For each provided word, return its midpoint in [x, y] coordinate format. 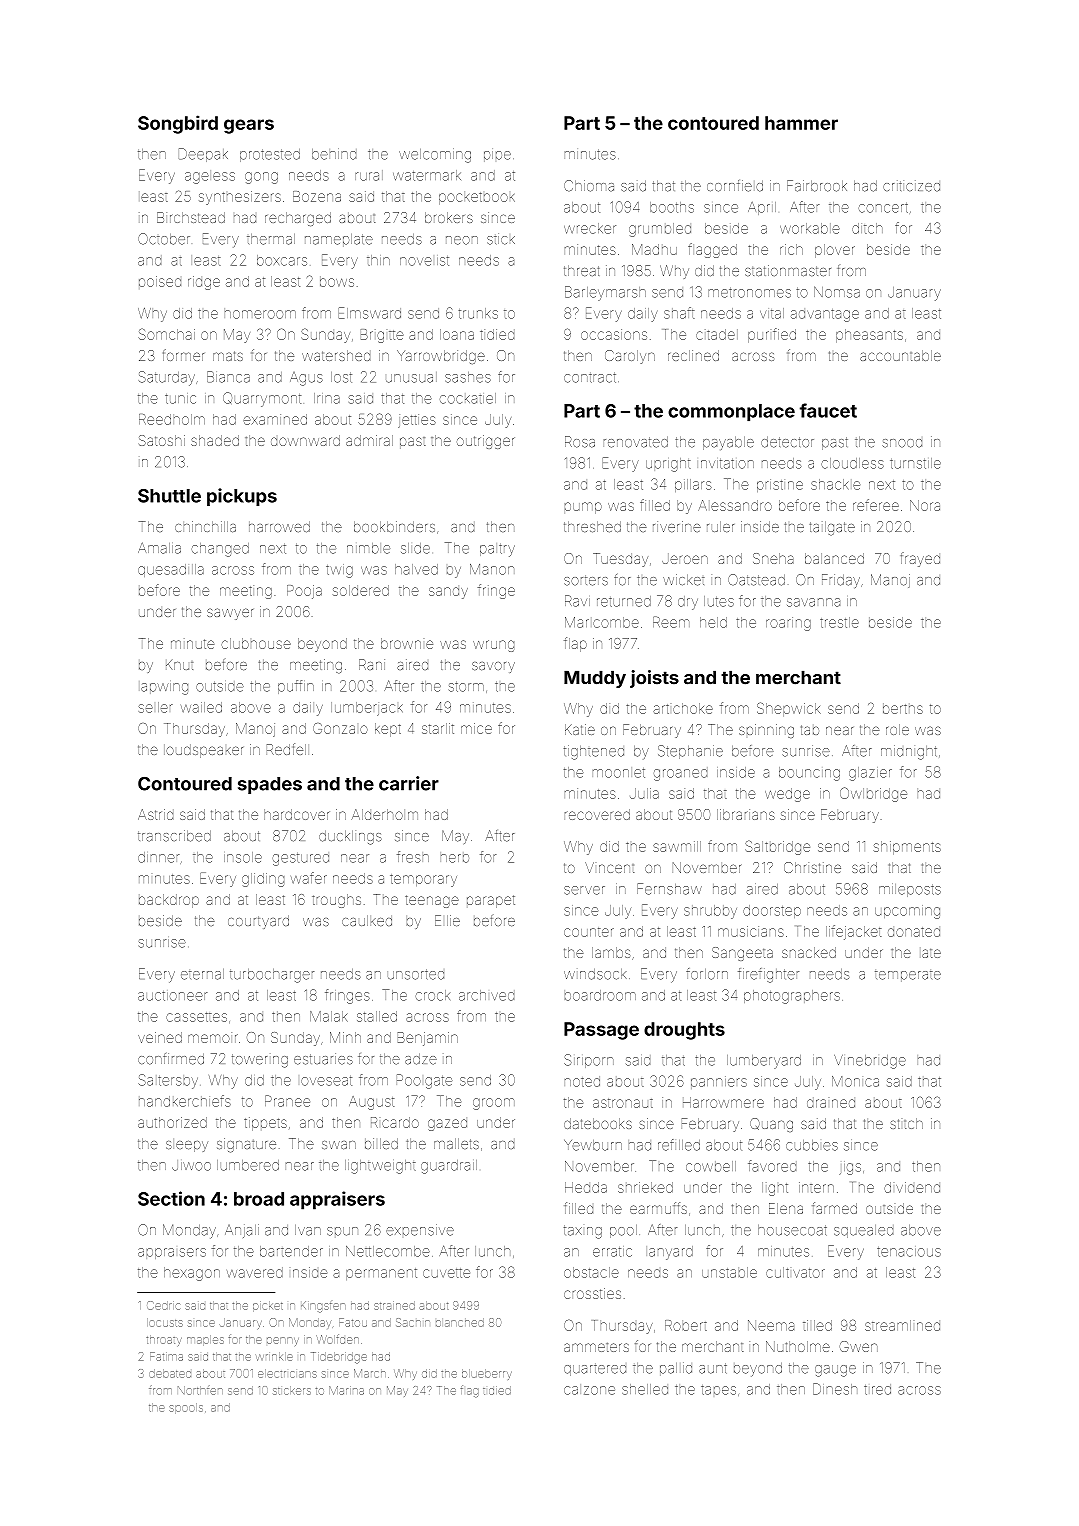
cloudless [852, 463]
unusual [411, 377]
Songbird [178, 124]
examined [275, 419]
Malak [329, 1016]
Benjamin [428, 1039]
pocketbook [477, 198]
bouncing [809, 774]
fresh [413, 857]
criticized [911, 186]
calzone [589, 1390]
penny [283, 1341]
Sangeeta [742, 954]
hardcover [297, 814]
